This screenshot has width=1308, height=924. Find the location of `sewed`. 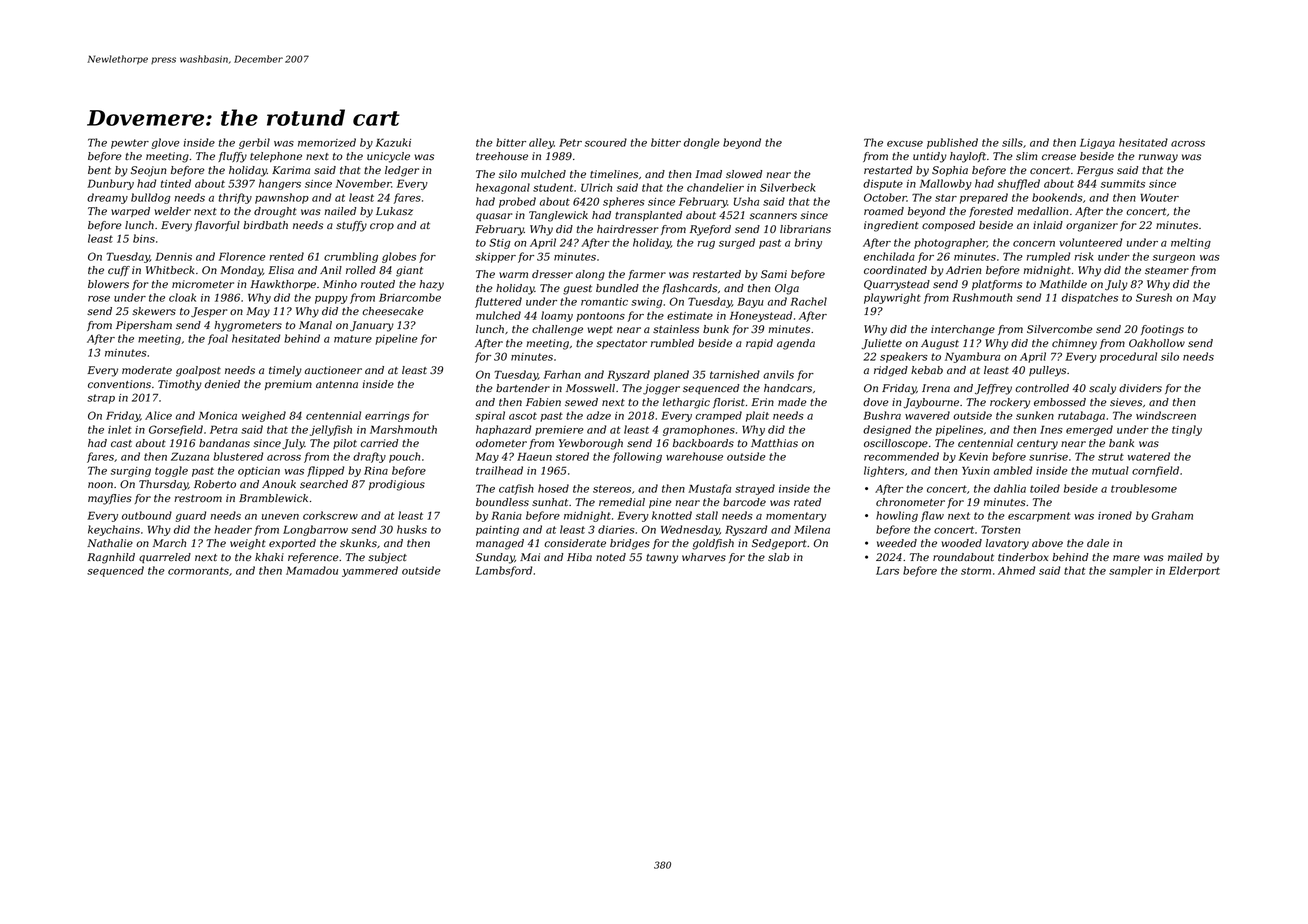

sewed is located at coordinates (581, 402).
